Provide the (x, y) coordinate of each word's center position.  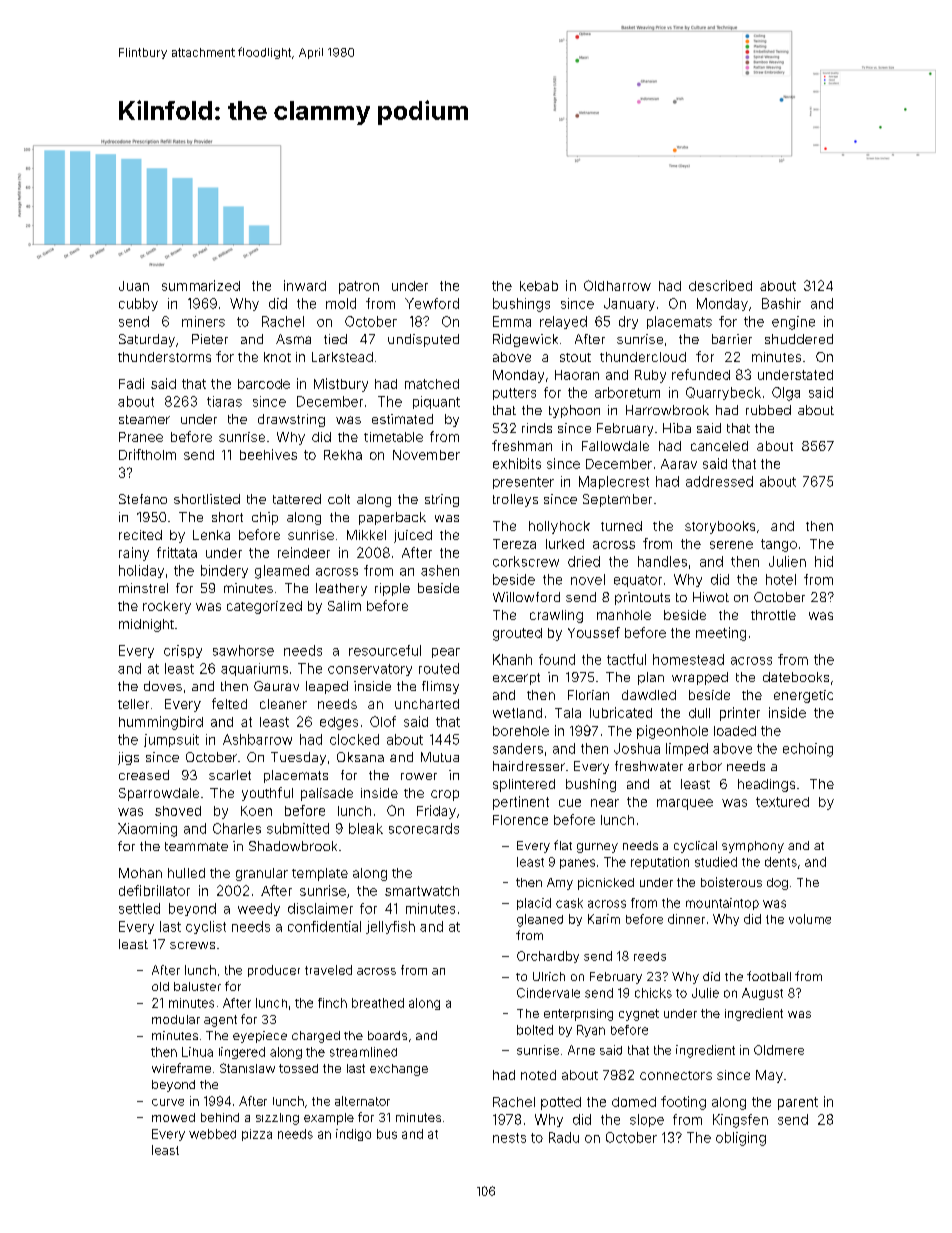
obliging (741, 1139)
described (720, 285)
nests (509, 1138)
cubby (138, 304)
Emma (512, 321)
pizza (257, 1135)
